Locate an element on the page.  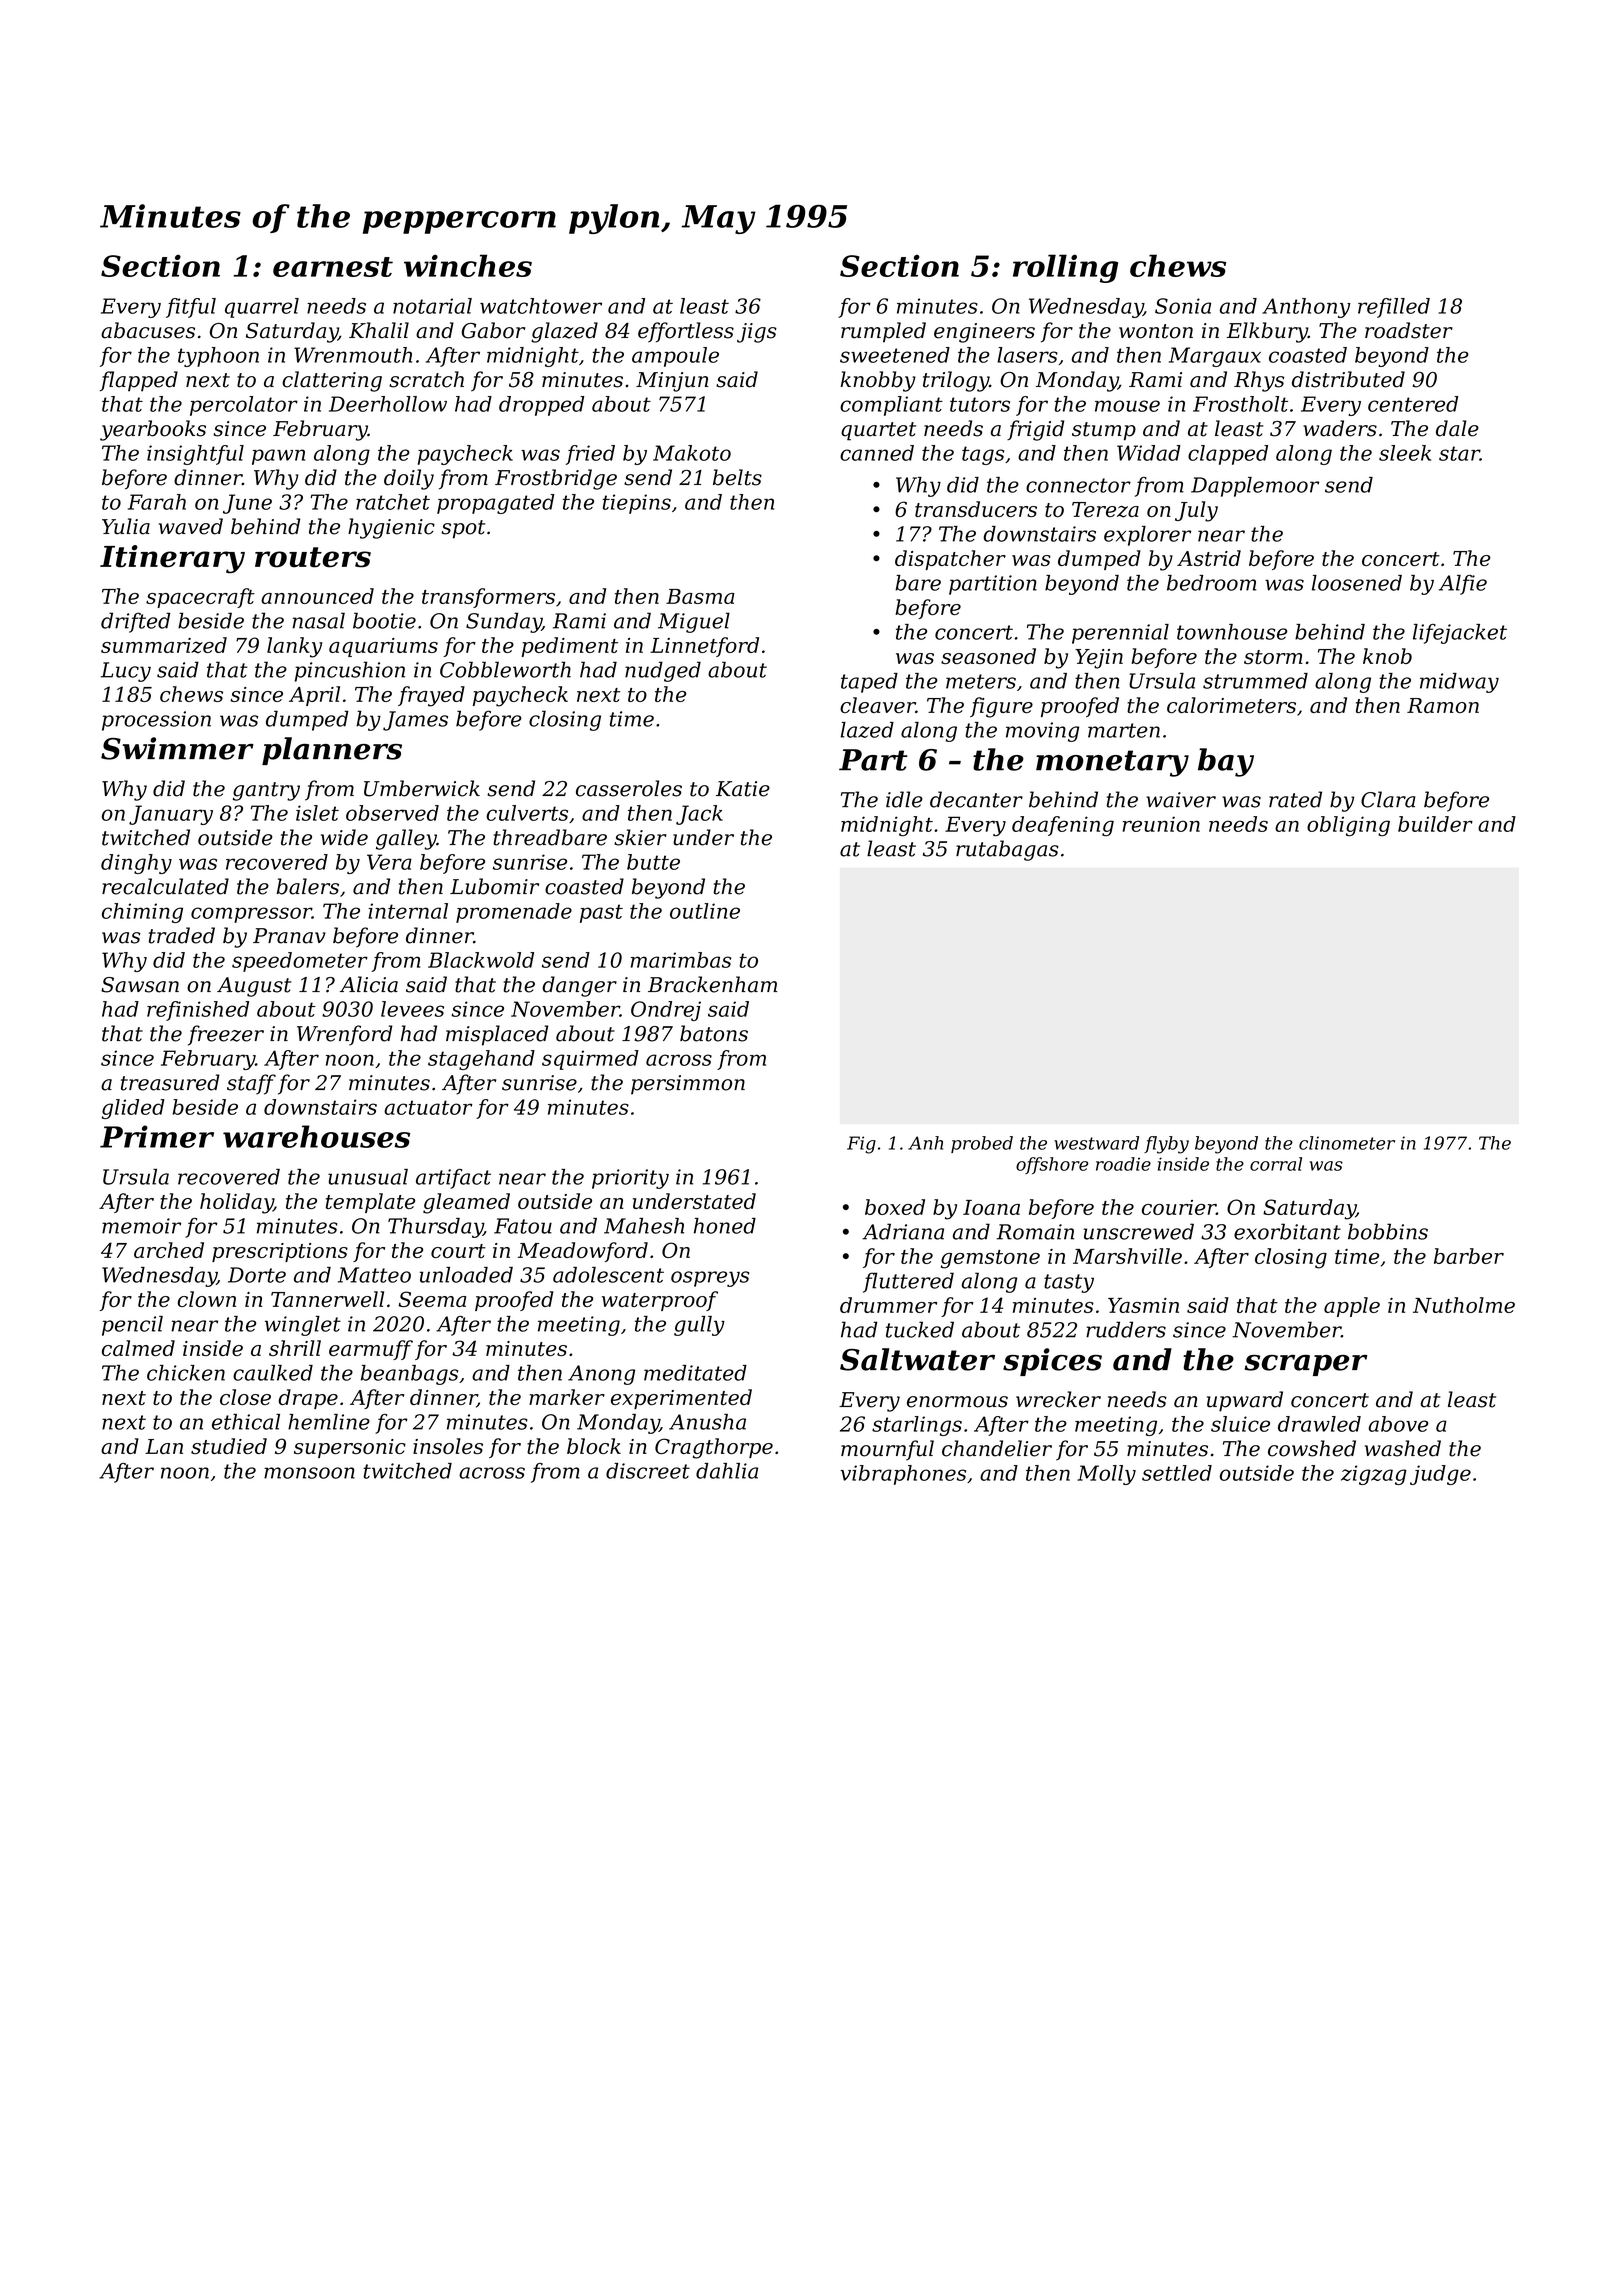
Seema is located at coordinates (432, 1299).
